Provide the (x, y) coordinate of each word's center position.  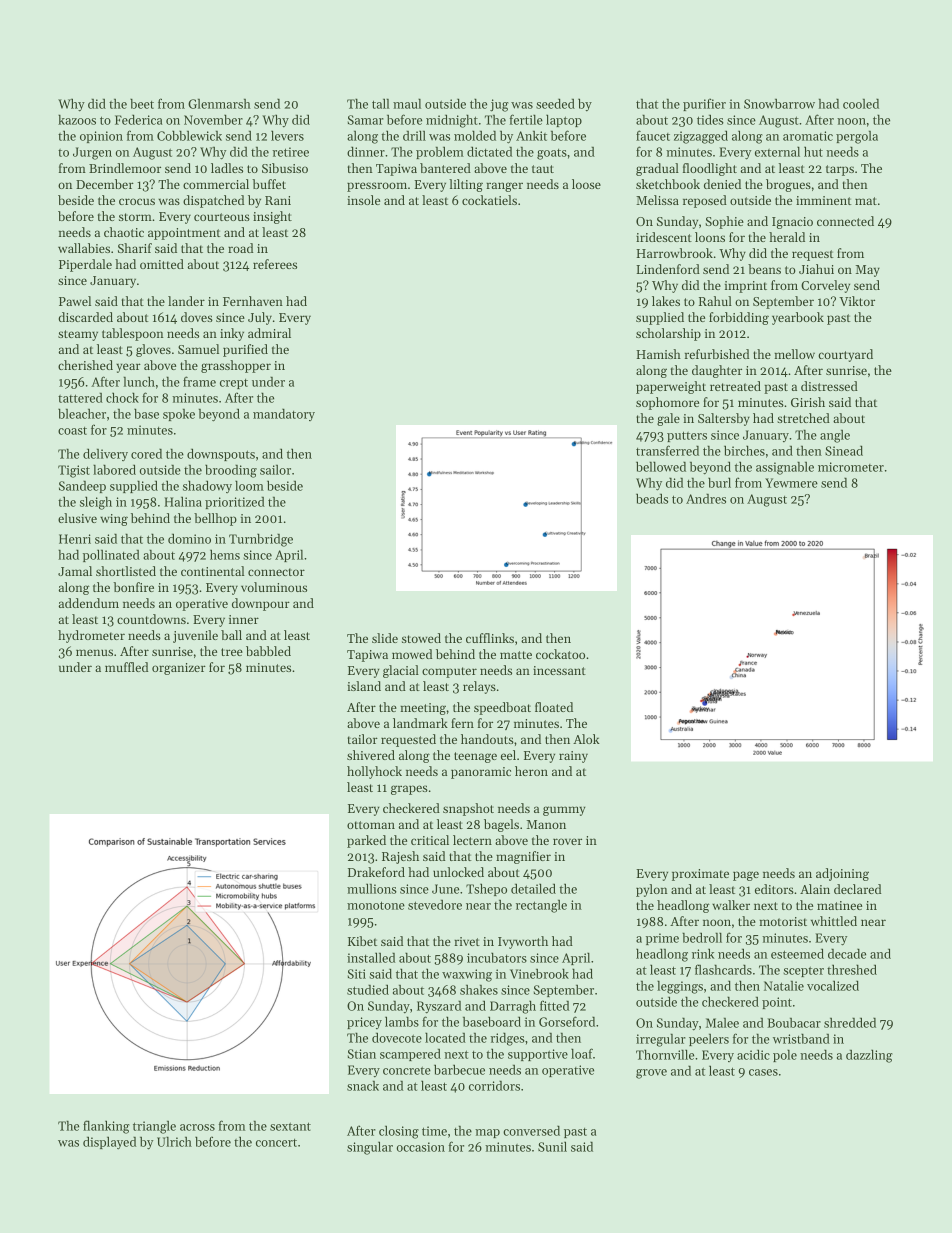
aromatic (808, 136)
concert (276, 1143)
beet (142, 103)
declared (857, 889)
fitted (554, 1005)
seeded (555, 103)
